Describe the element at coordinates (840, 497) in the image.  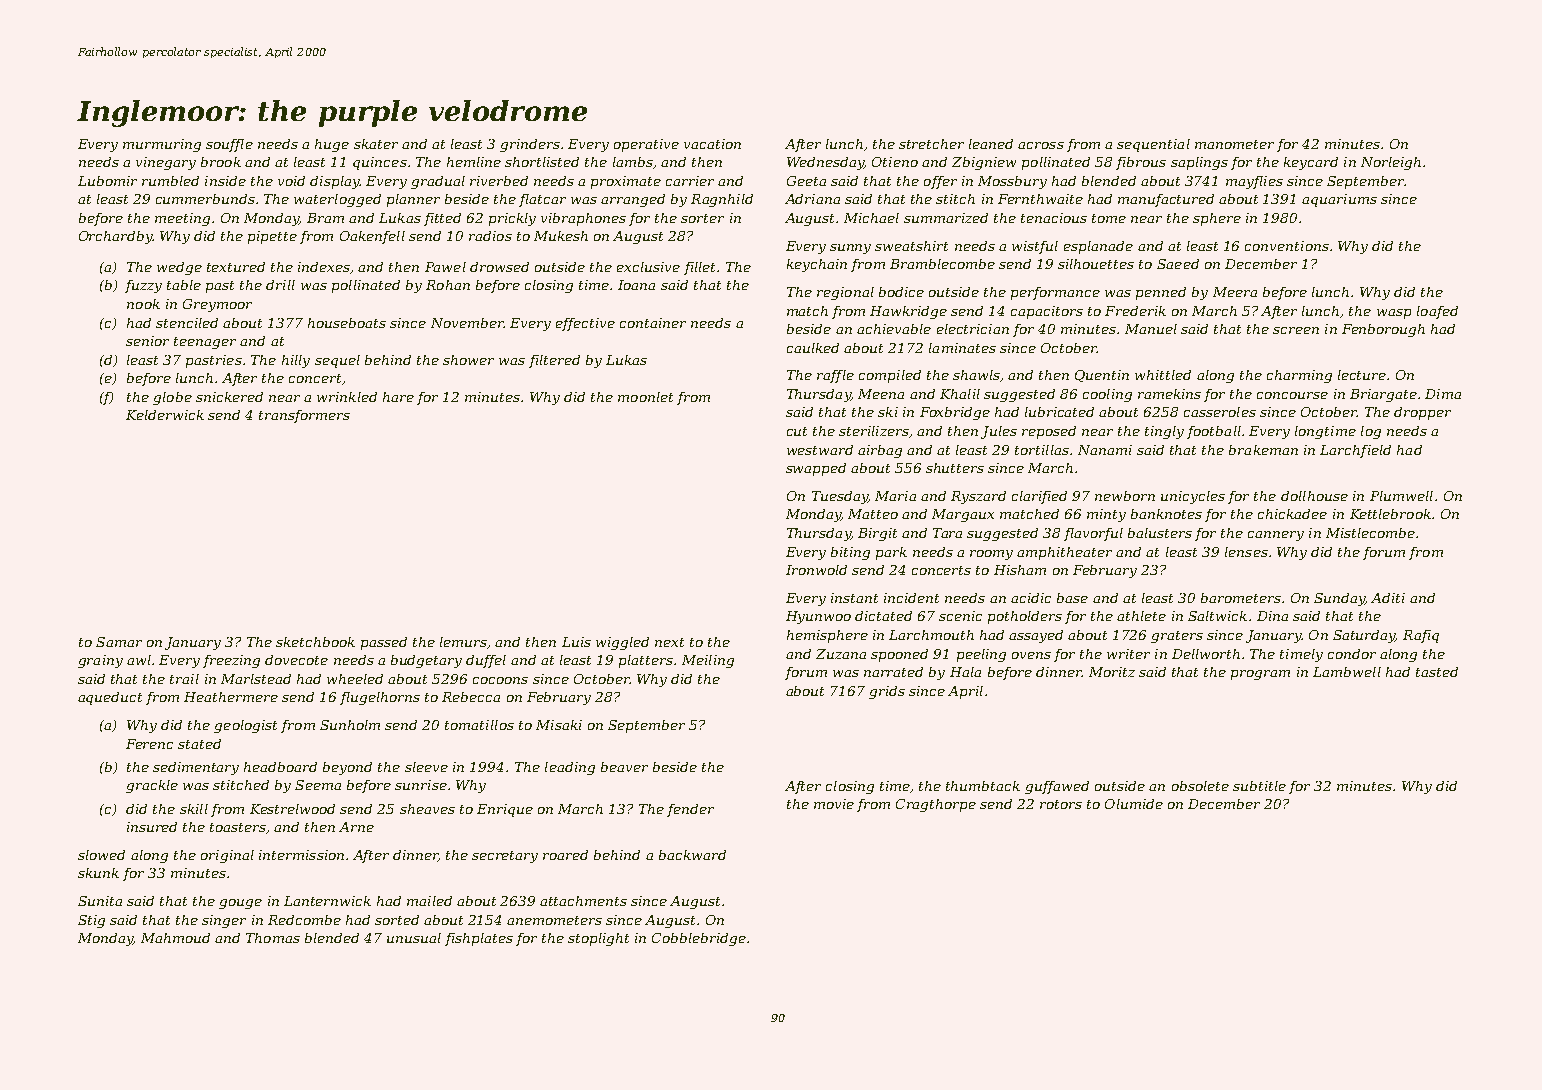
I see `Tuesday` at that location.
